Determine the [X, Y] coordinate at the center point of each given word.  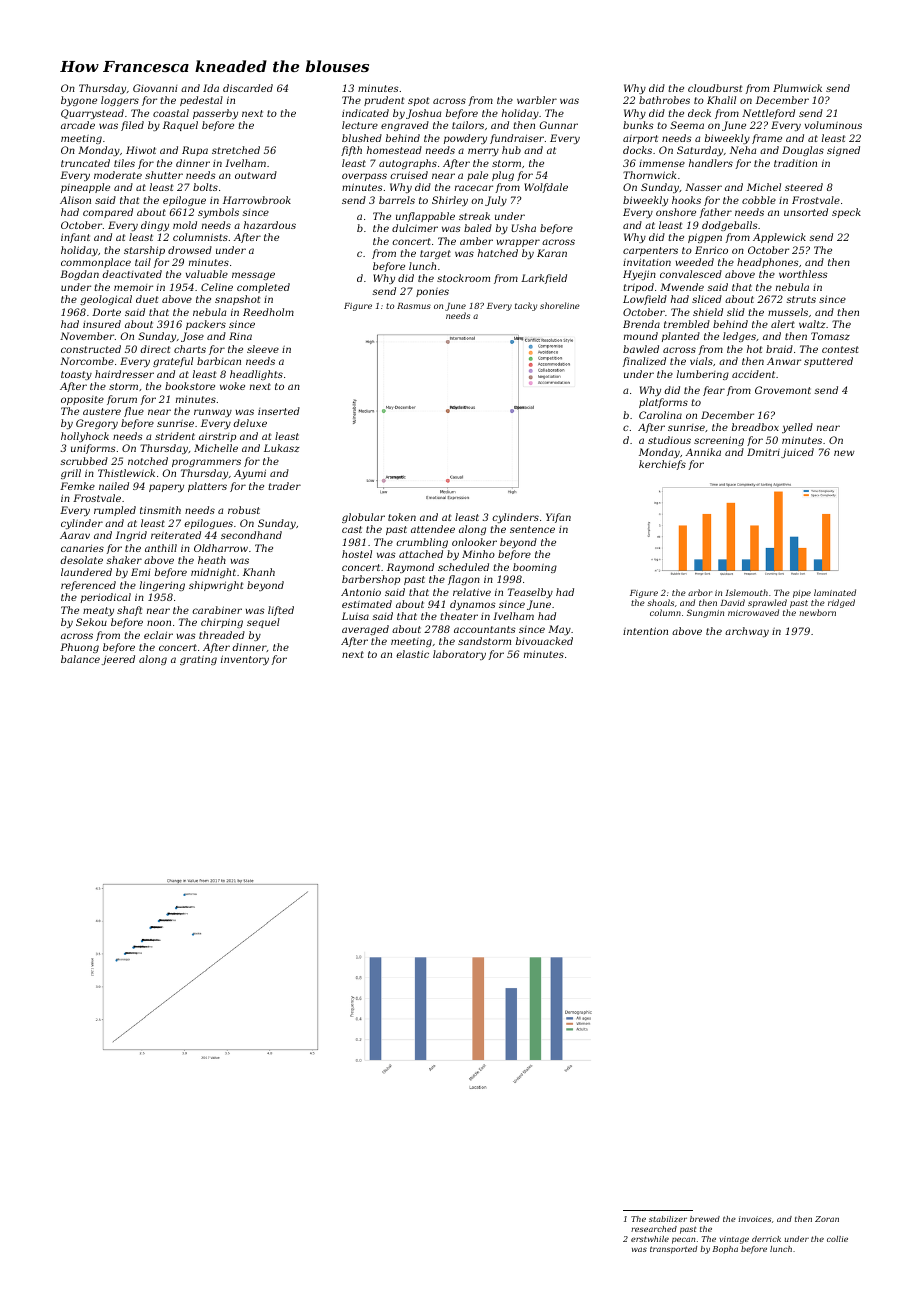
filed [132, 126]
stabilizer [668, 1219]
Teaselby [530, 593]
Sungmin [705, 614]
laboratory [459, 655]
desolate [81, 560]
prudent [384, 101]
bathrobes [664, 100]
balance [80, 659]
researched [654, 1229]
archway [747, 632]
